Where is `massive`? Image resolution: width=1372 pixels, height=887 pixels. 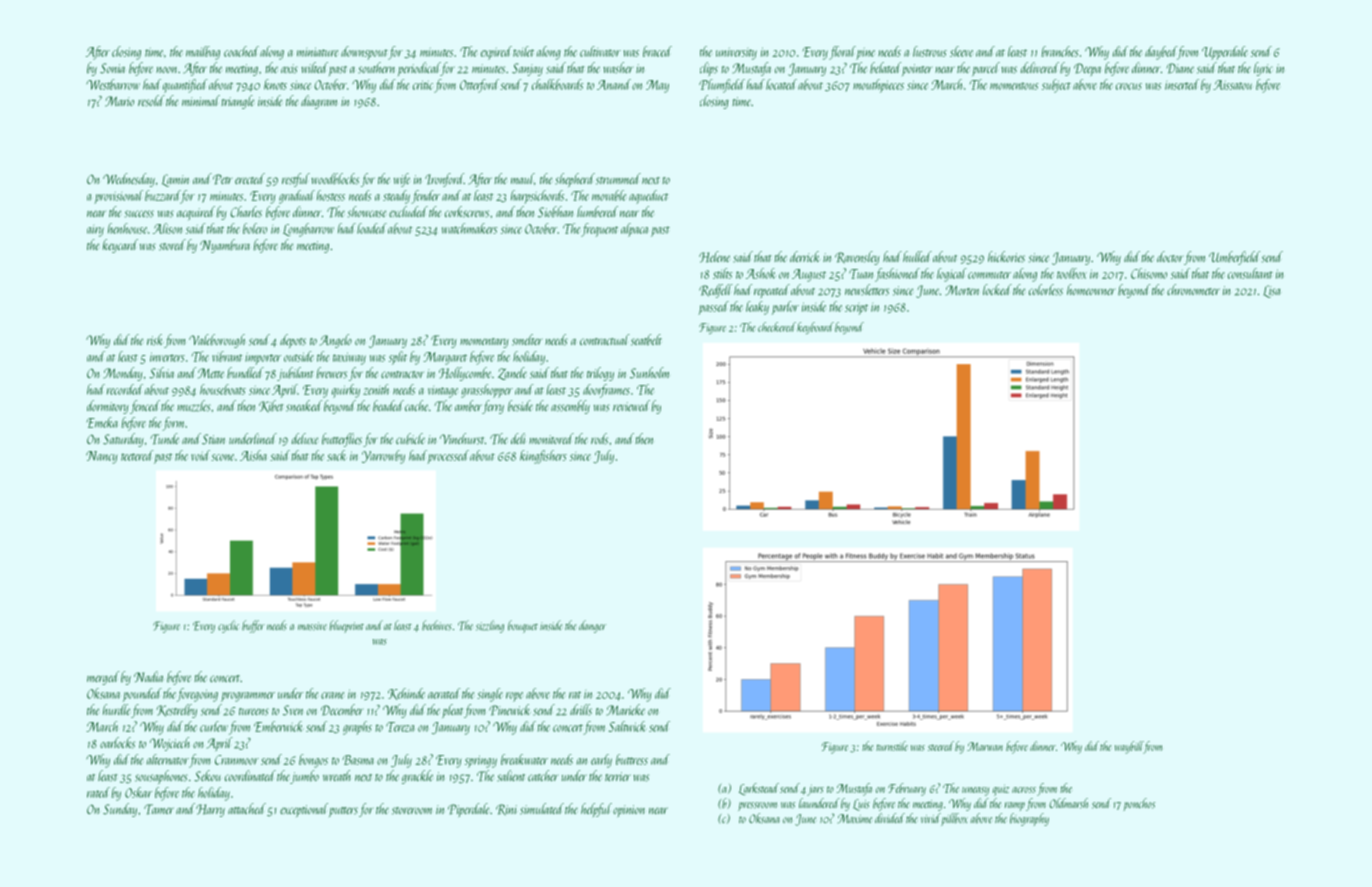
massive is located at coordinates (312, 626).
